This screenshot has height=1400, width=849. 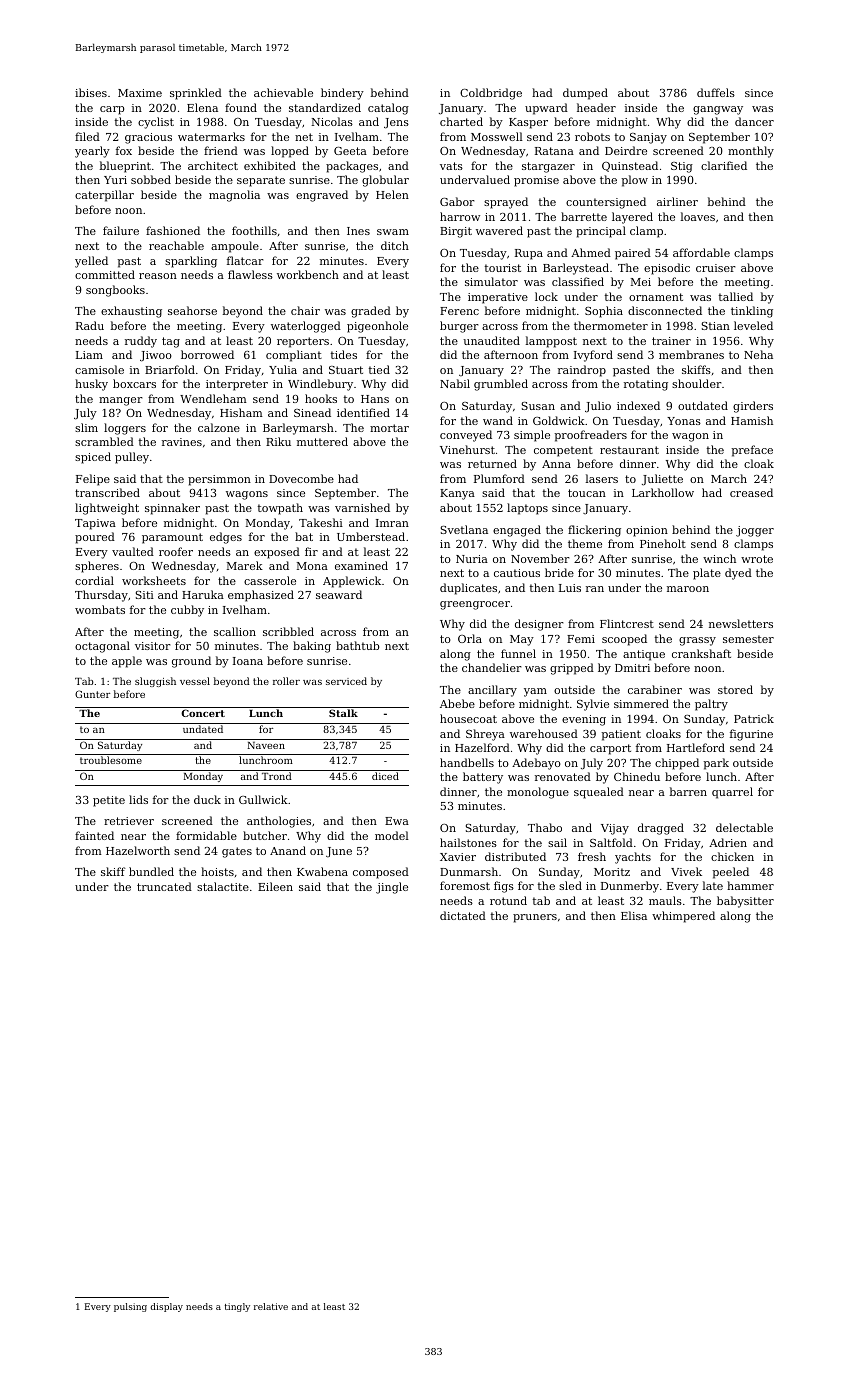 I want to click on Felipe, so click(x=93, y=480).
